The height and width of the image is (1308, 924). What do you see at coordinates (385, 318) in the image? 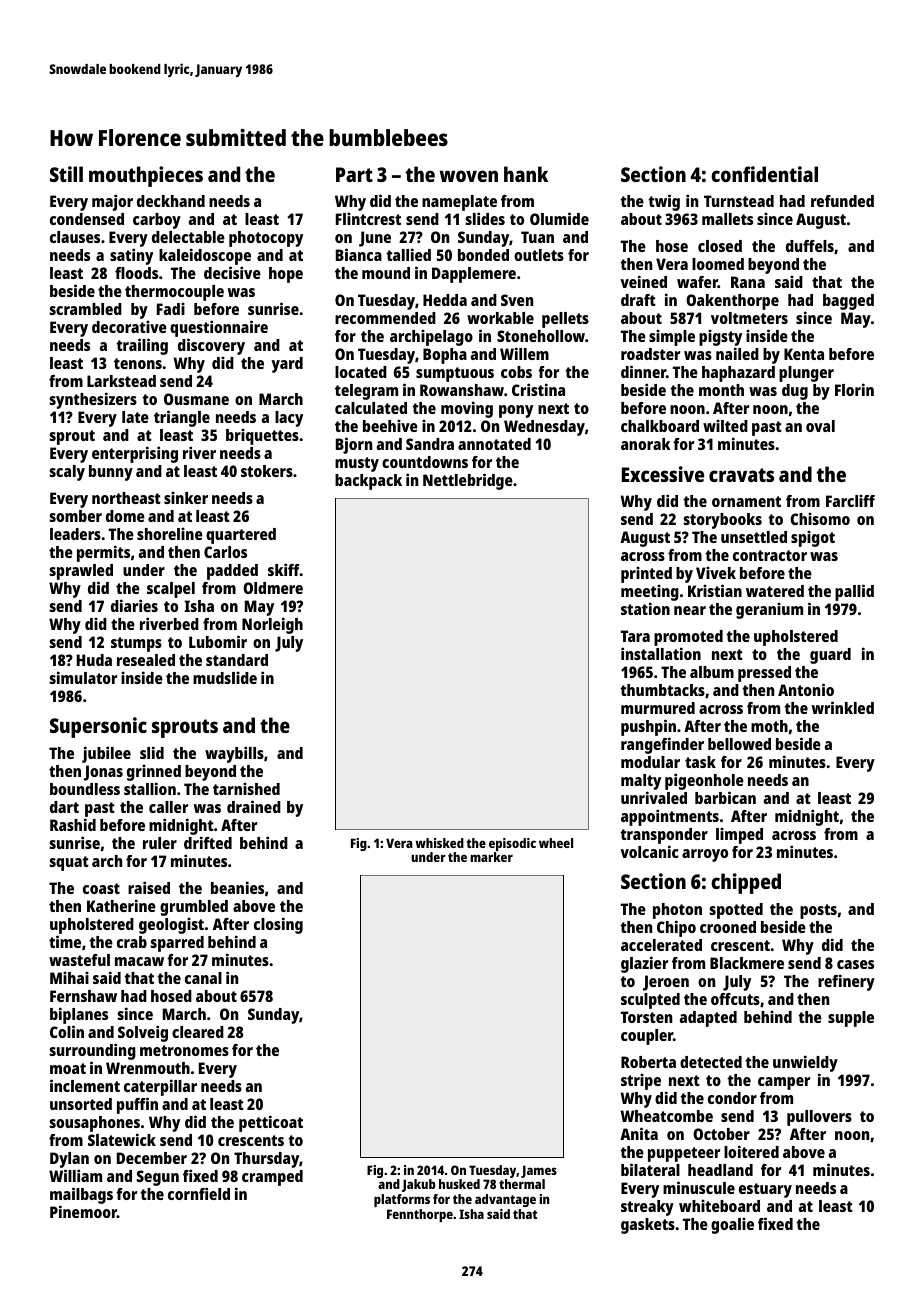
I see `recommended` at bounding box center [385, 318].
